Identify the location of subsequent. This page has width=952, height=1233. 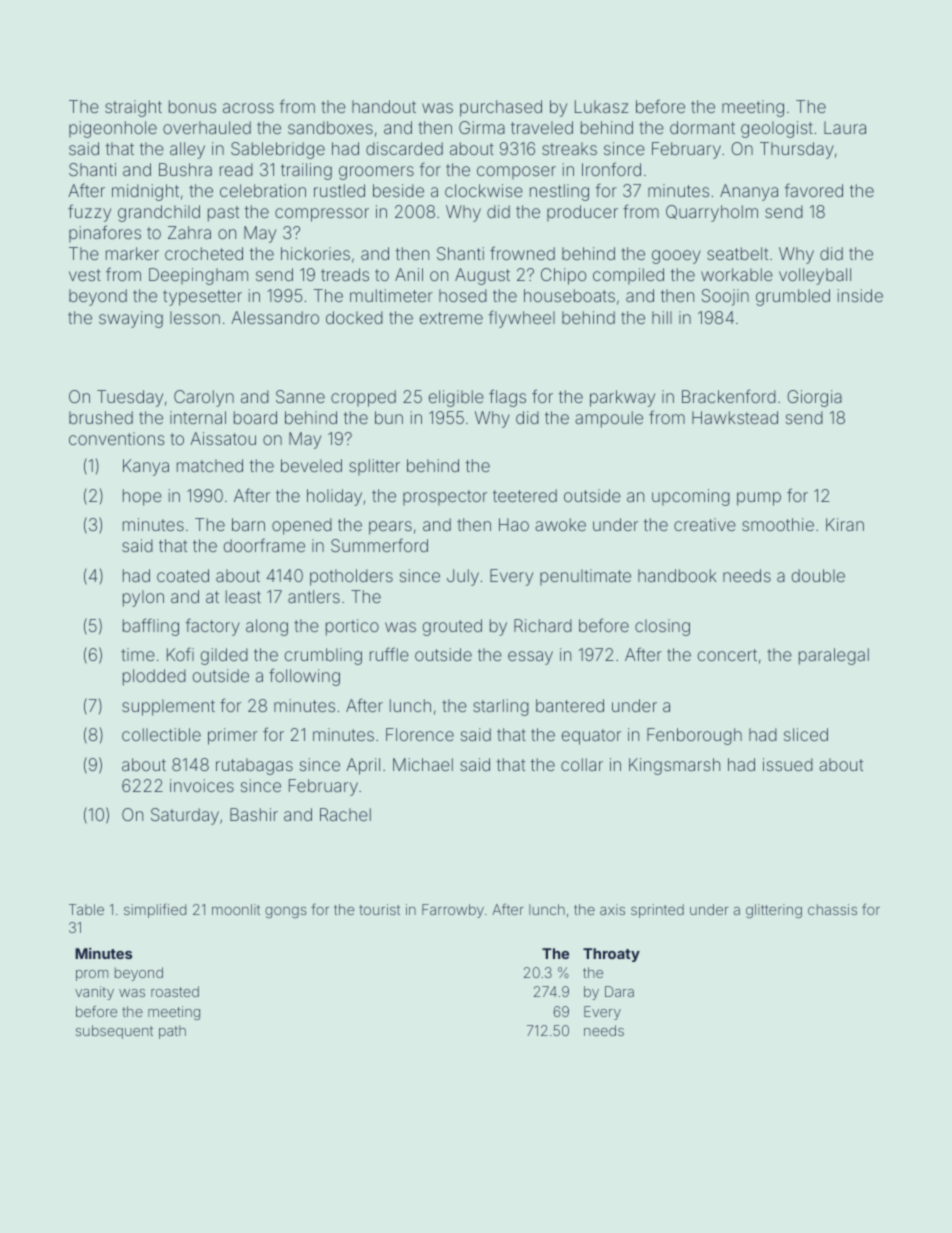
(114, 1032).
